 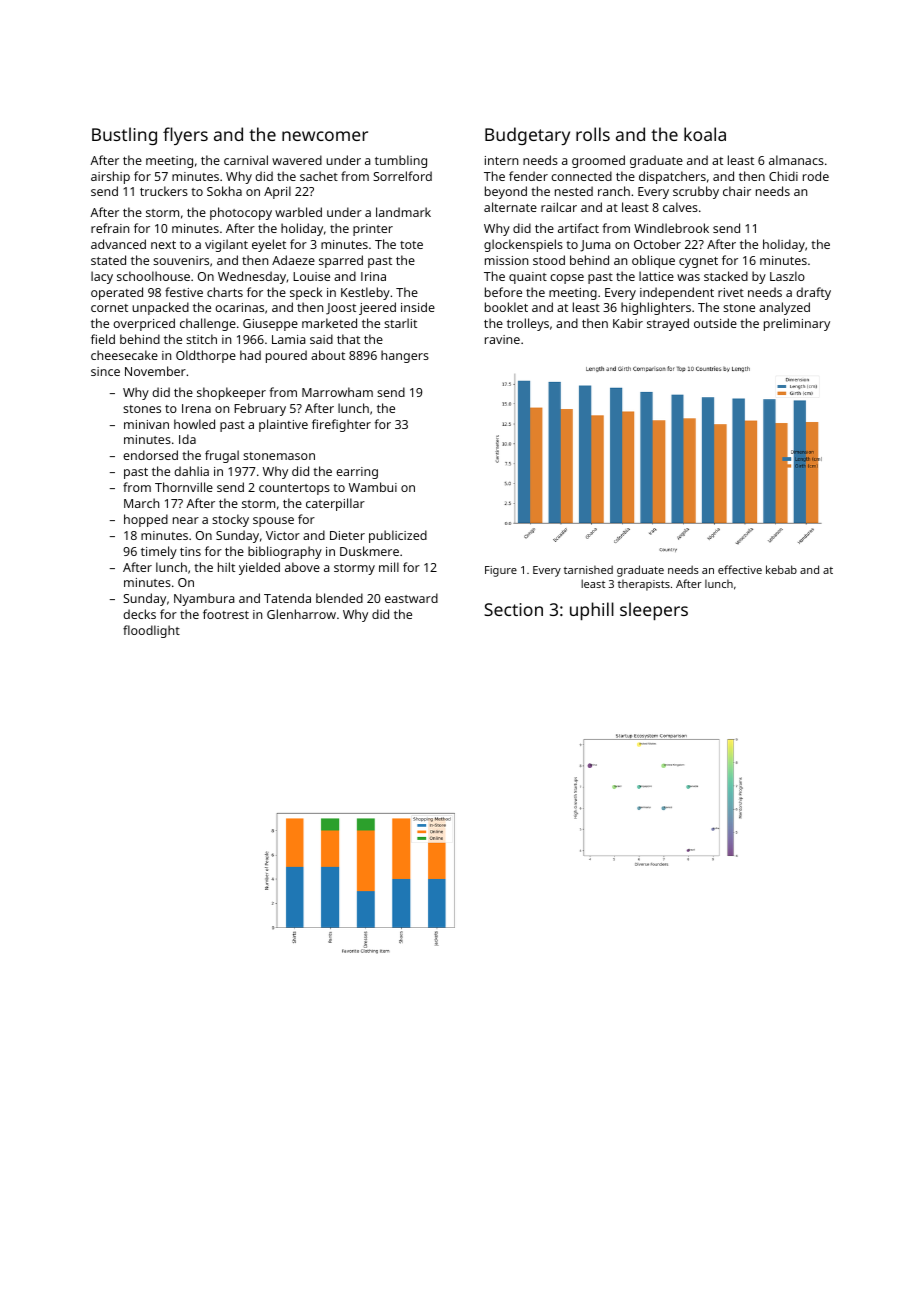 I want to click on strayed, so click(x=668, y=324).
